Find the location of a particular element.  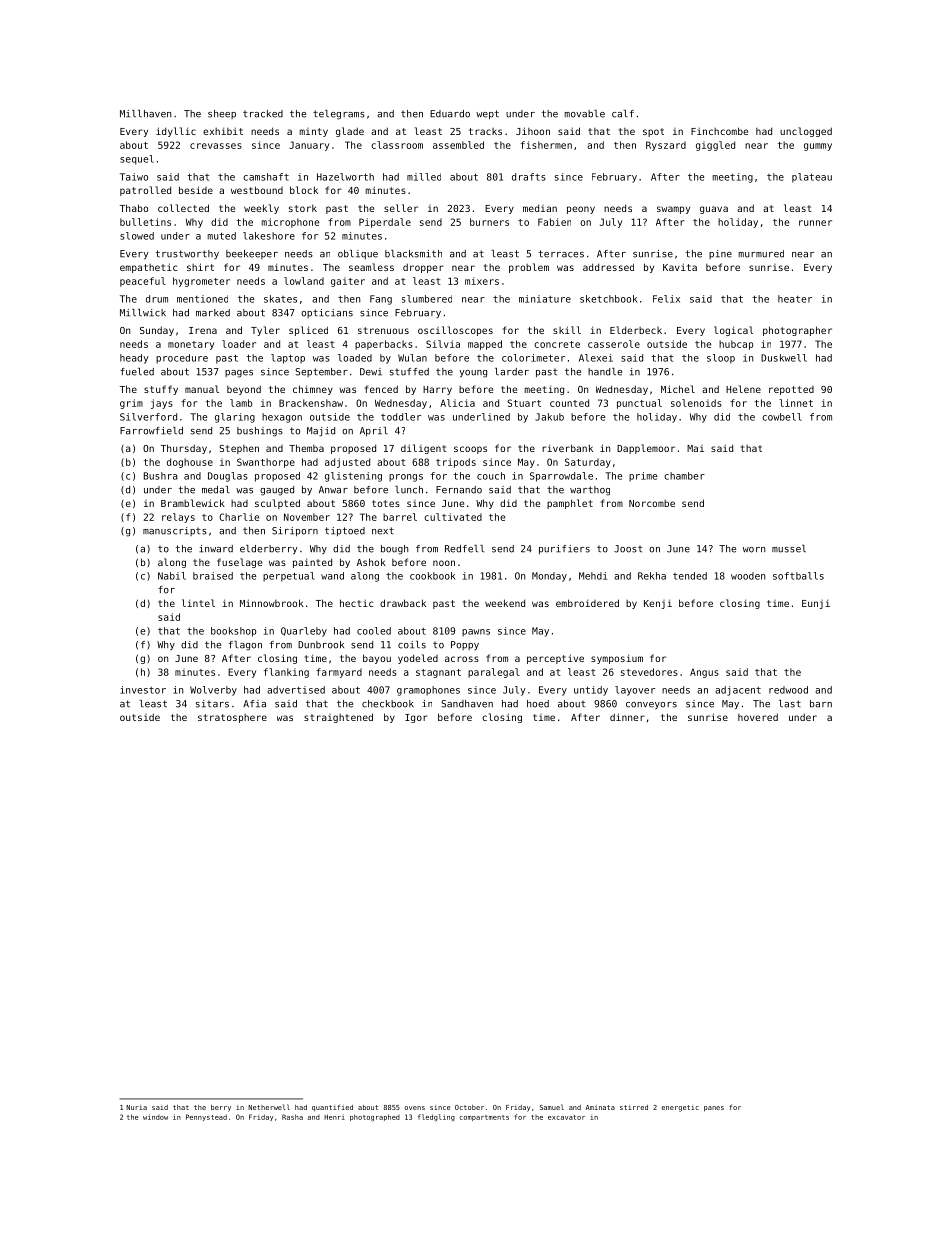

Netherwell is located at coordinates (269, 1107).
